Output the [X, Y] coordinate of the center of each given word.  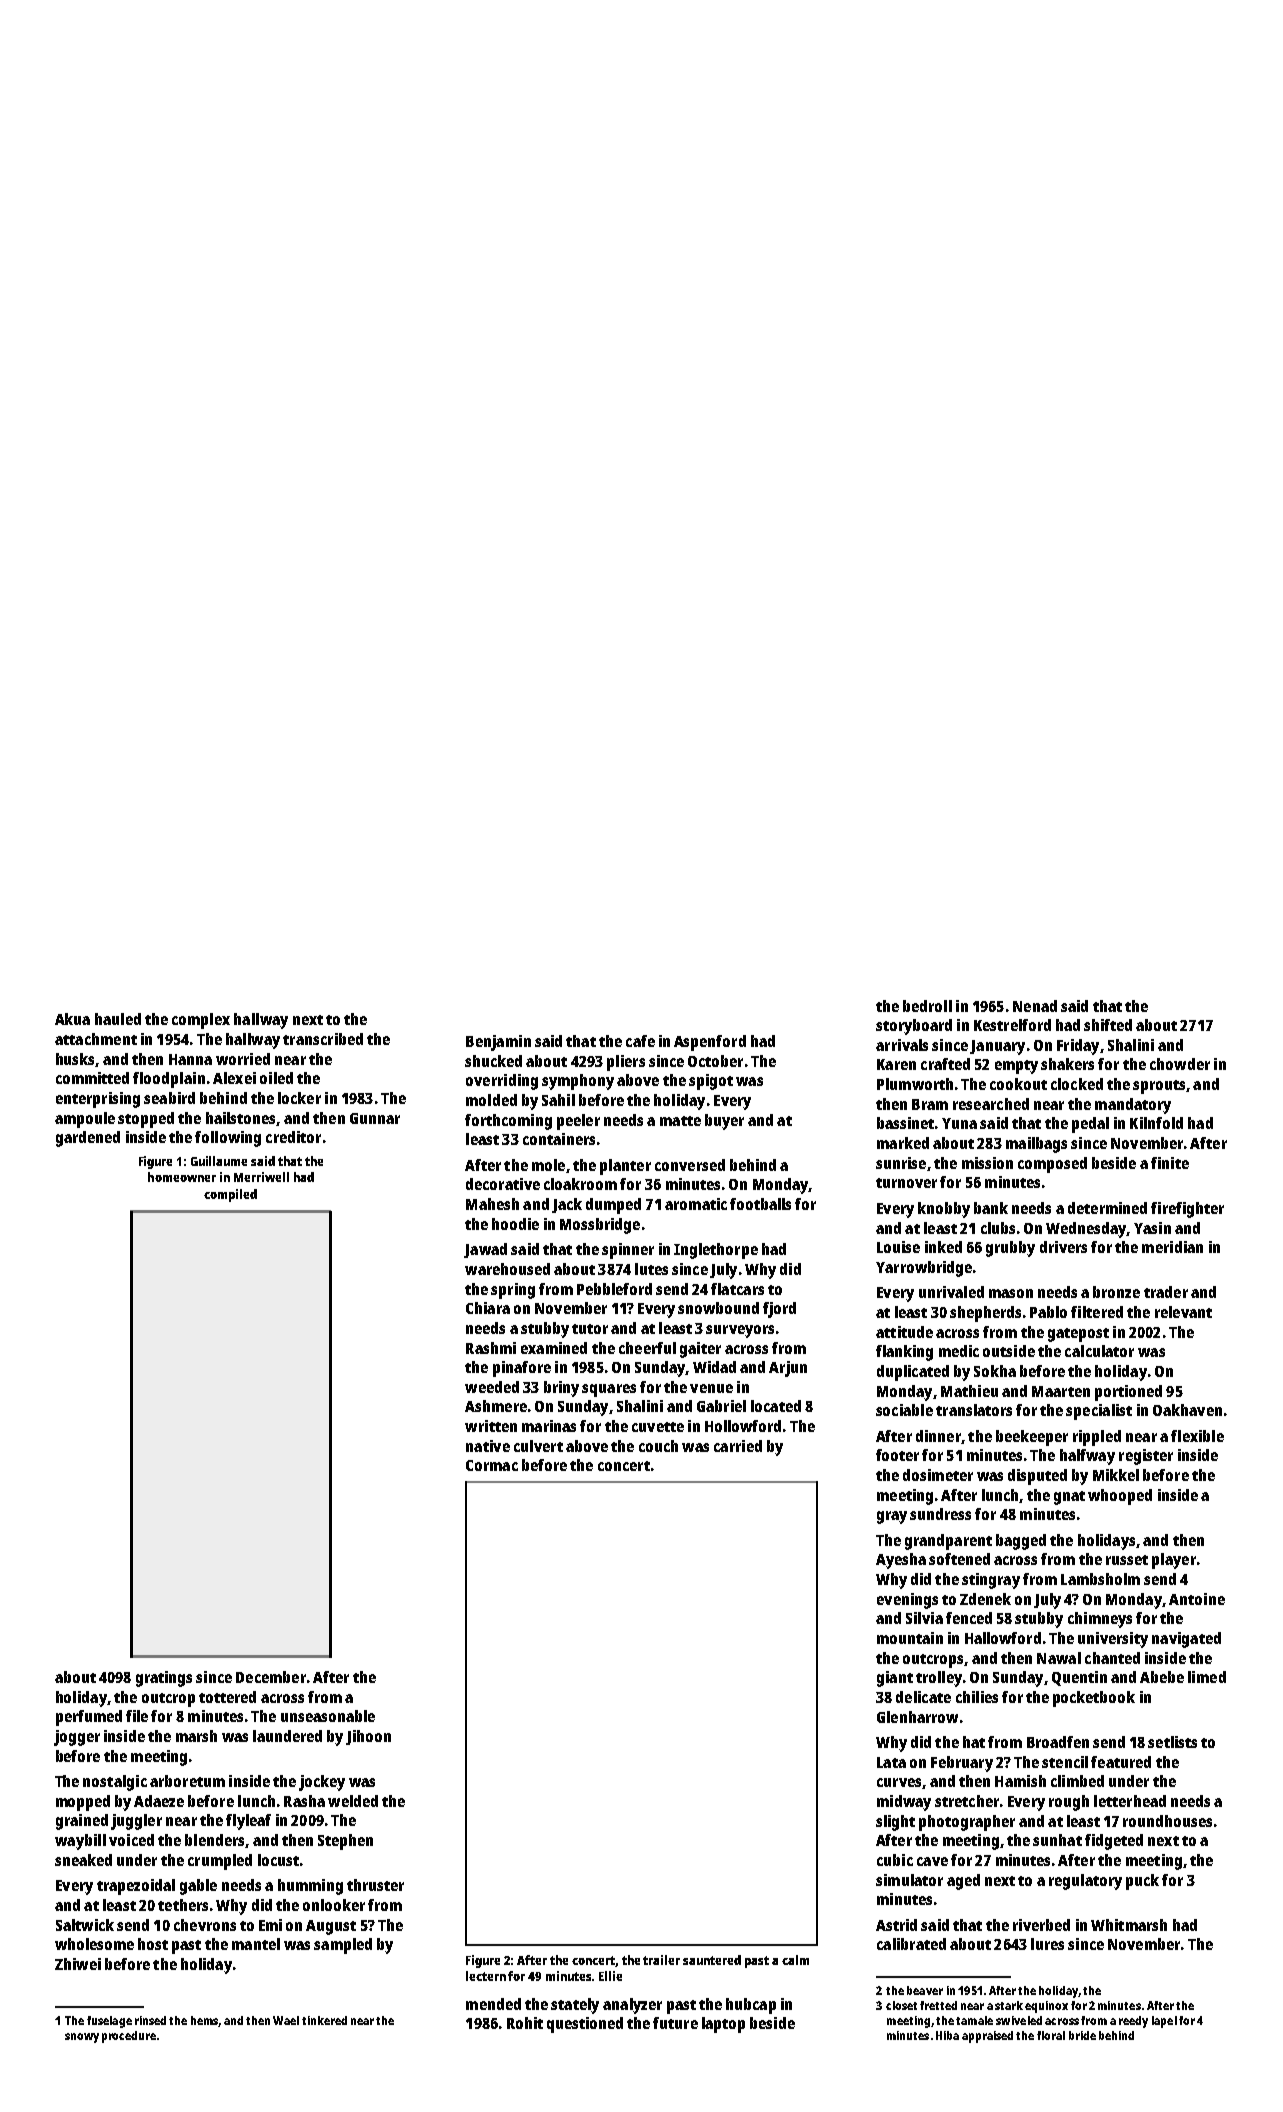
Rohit [525, 2023]
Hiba [947, 2035]
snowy [82, 2038]
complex [201, 1021]
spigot [711, 1082]
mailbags [1036, 1145]
